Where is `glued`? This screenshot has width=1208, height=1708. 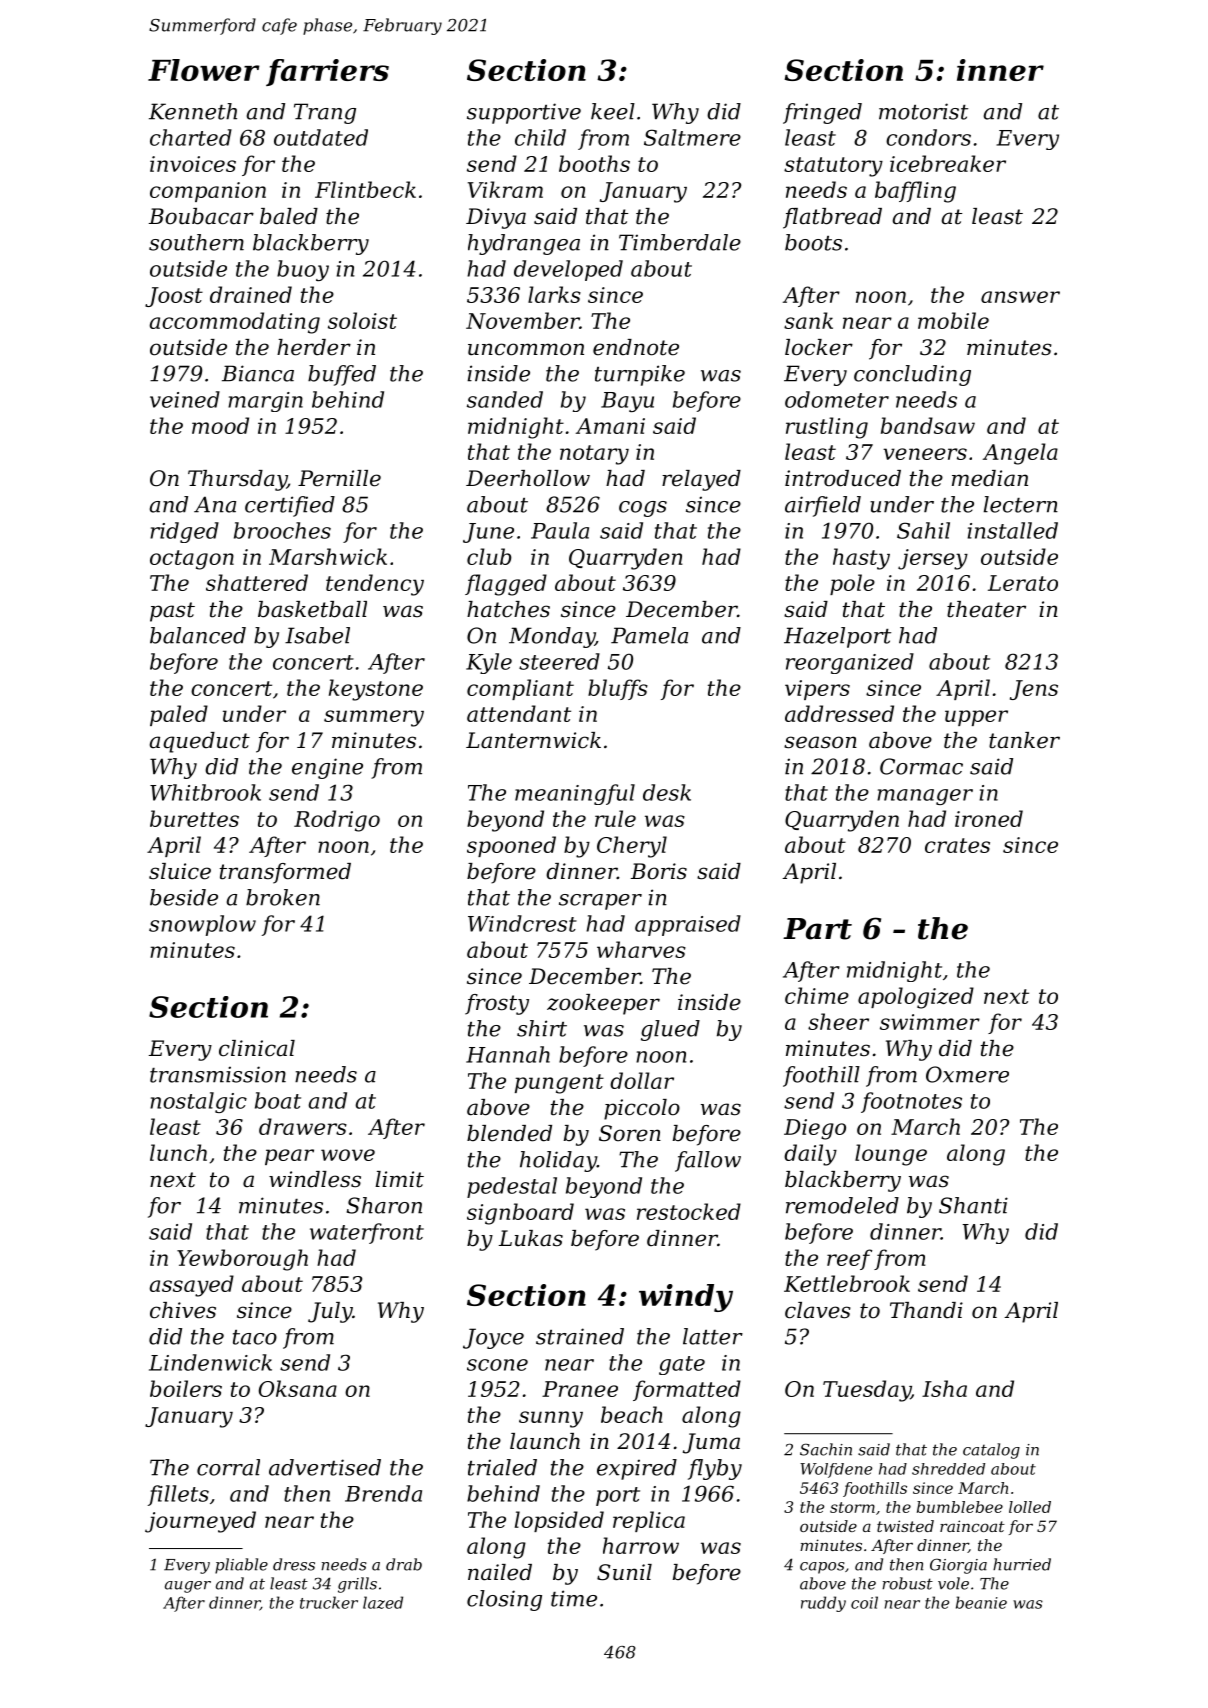
glued is located at coordinates (670, 1030).
